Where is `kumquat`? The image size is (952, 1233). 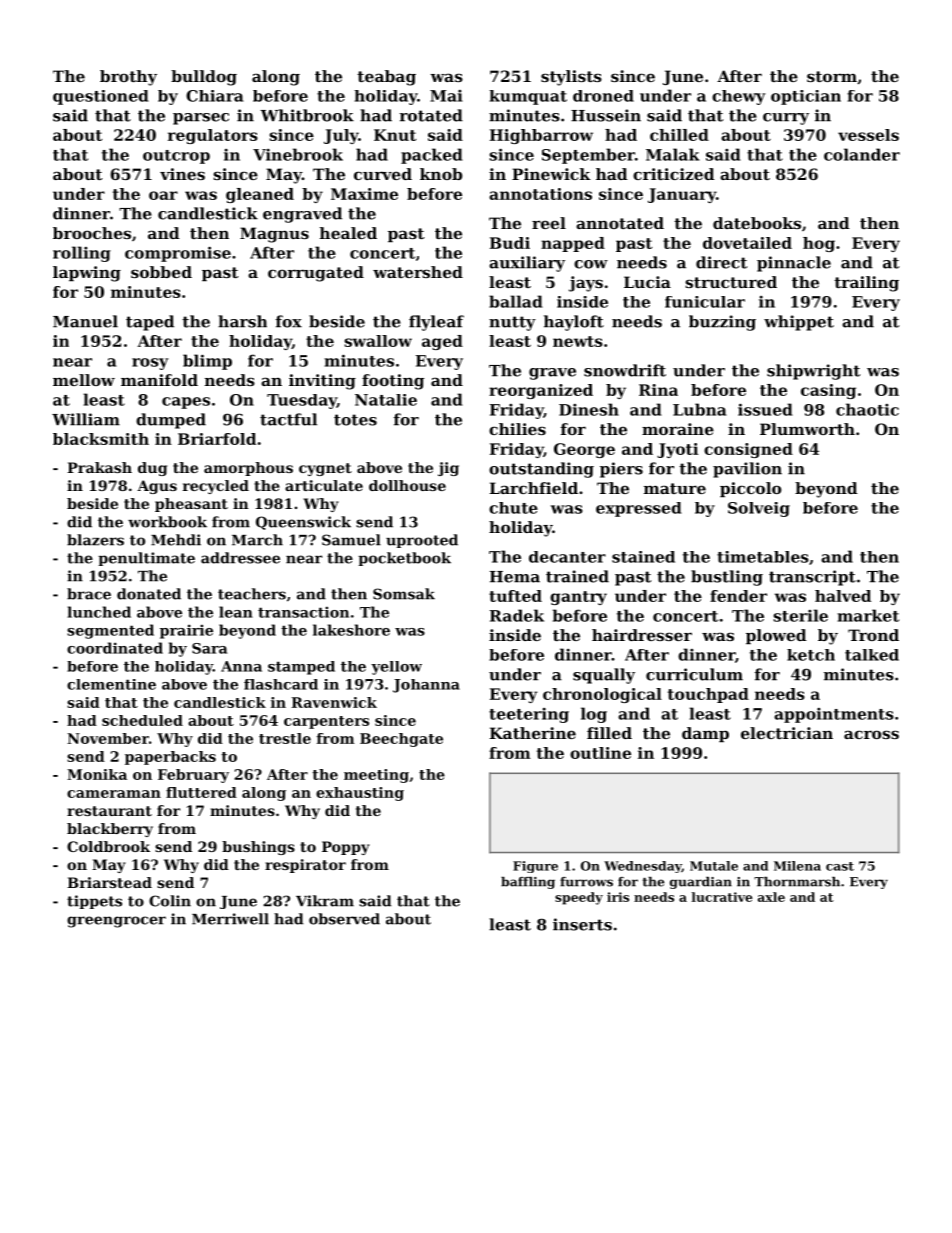
kumquat is located at coordinates (528, 97).
